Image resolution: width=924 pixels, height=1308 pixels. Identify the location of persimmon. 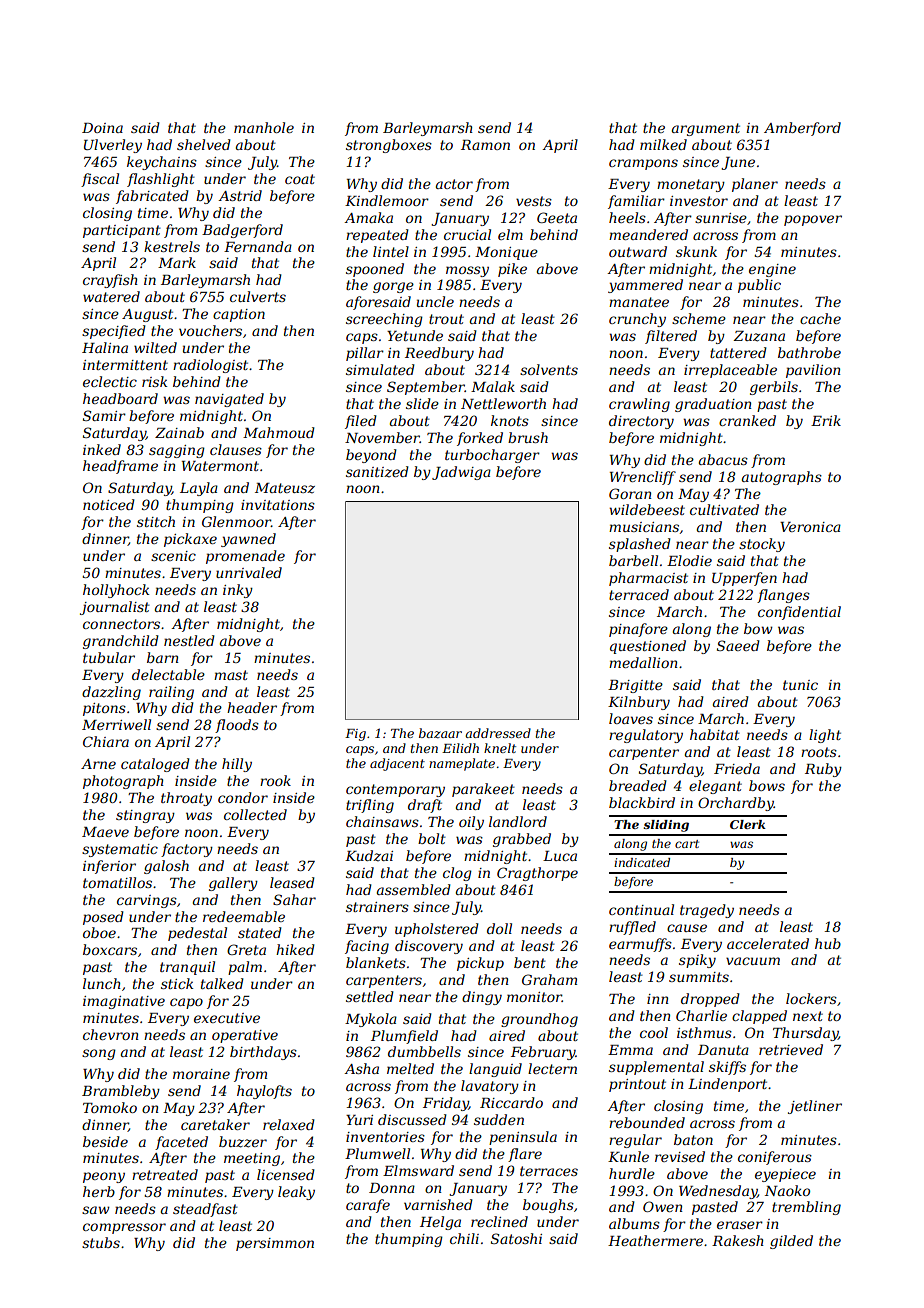
(275, 1244).
